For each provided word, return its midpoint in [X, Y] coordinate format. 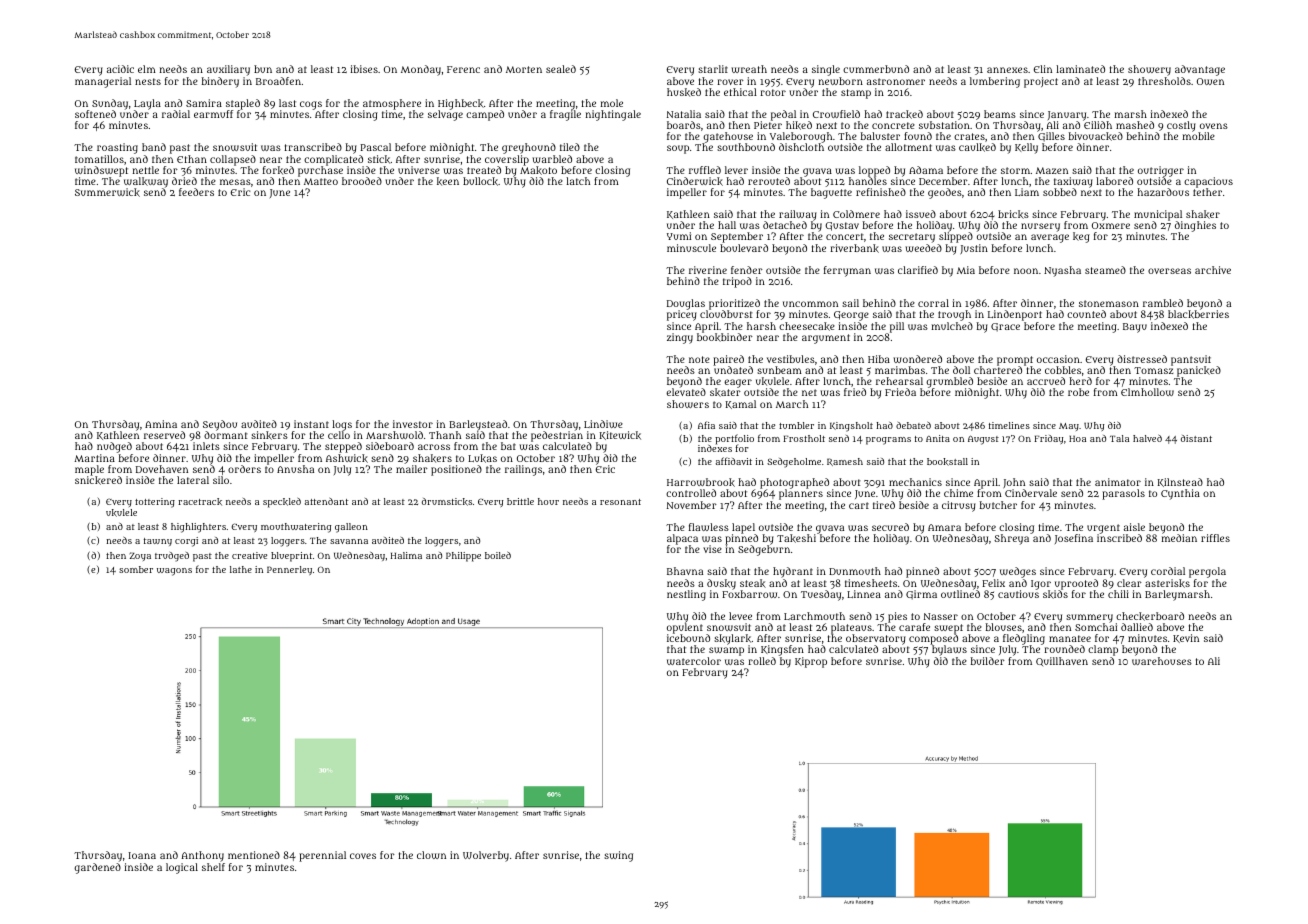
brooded [362, 181]
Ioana [142, 855]
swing [618, 856]
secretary [912, 238]
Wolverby [486, 856]
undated [733, 370]
